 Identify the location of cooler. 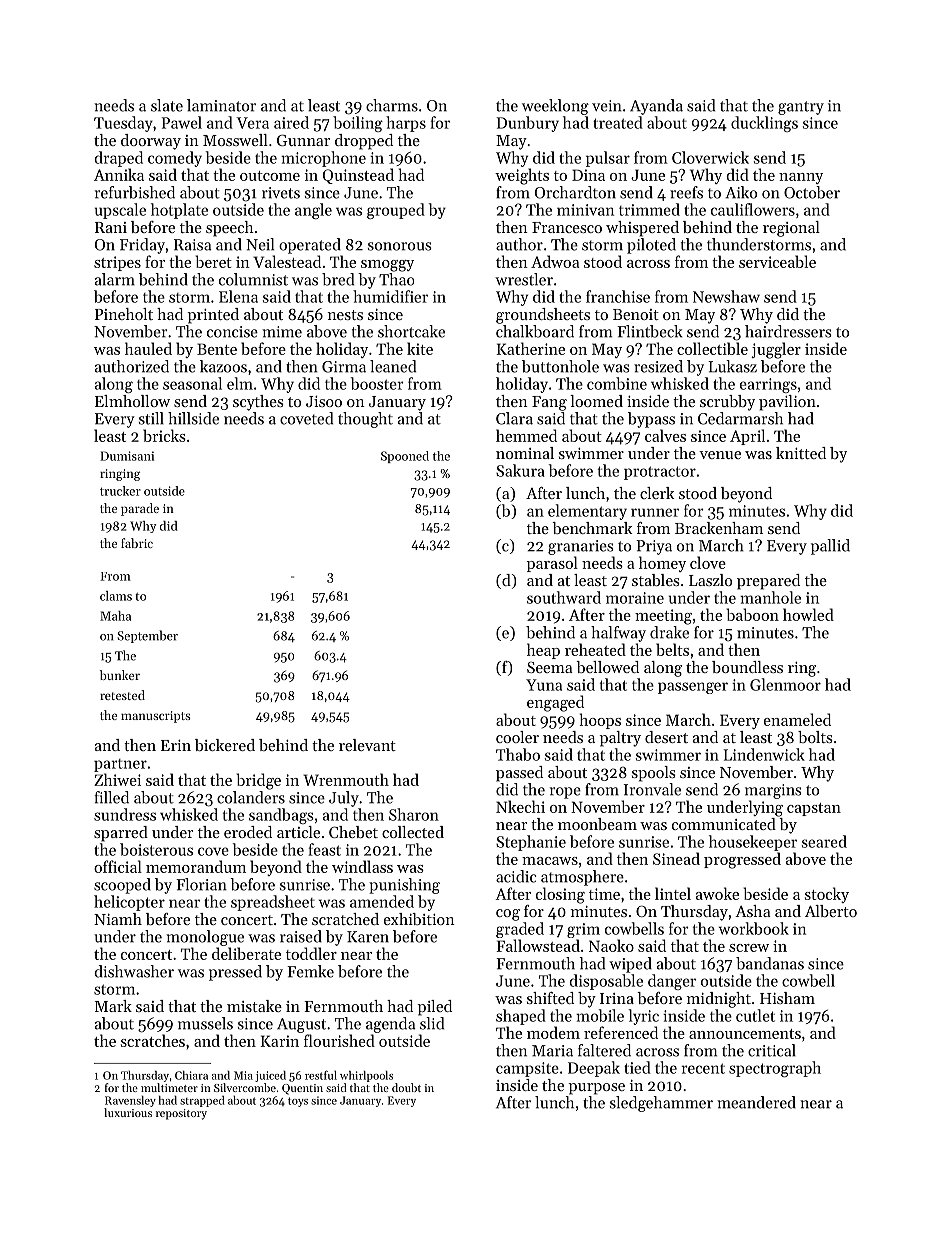
(517, 737).
